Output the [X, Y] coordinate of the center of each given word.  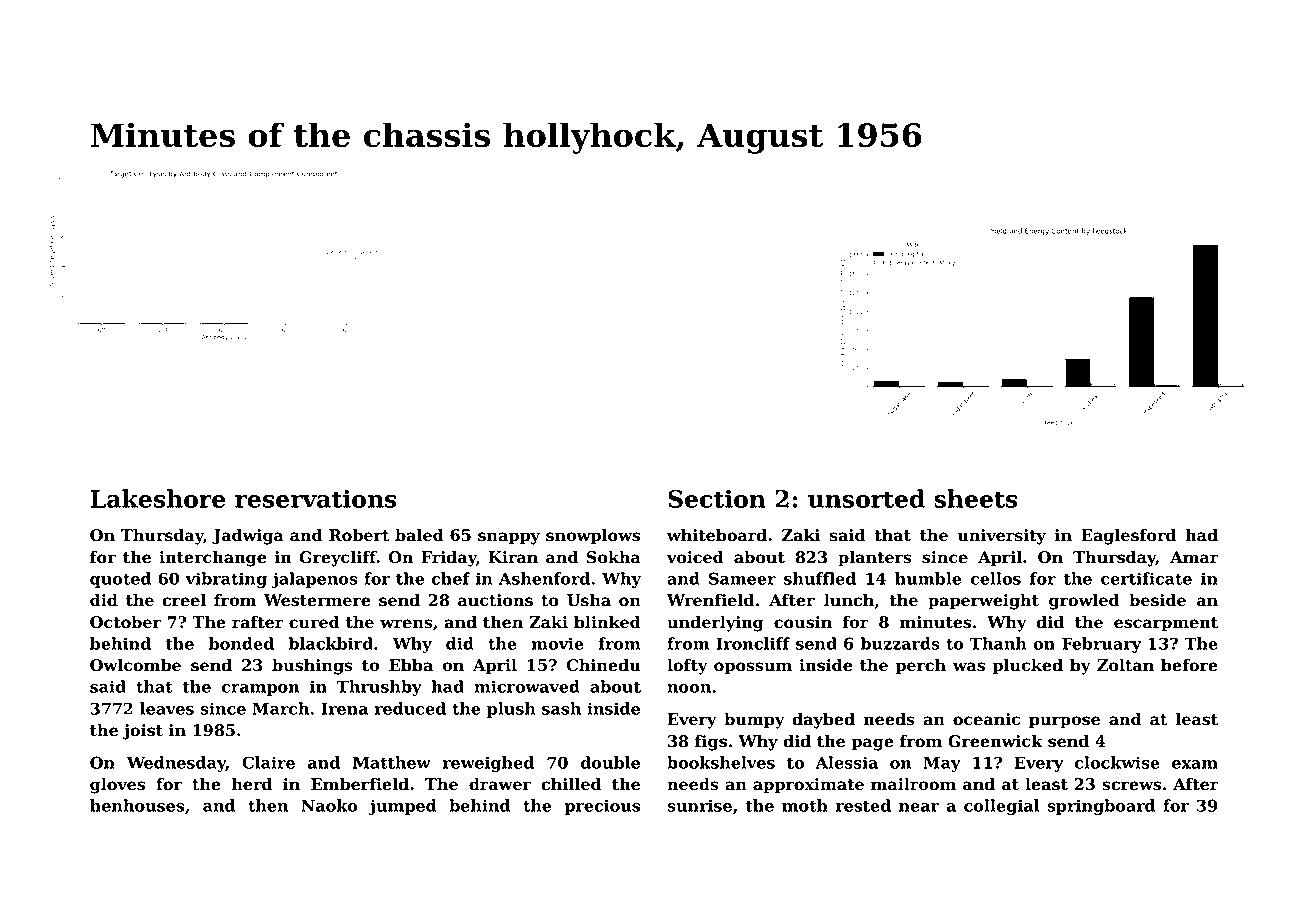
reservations [316, 499]
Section [717, 499]
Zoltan [1125, 665]
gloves [117, 785]
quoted [120, 580]
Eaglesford [1128, 536]
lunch [849, 600]
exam [1195, 764]
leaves [167, 708]
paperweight [983, 601]
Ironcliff [753, 643]
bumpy [754, 720]
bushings [312, 666]
